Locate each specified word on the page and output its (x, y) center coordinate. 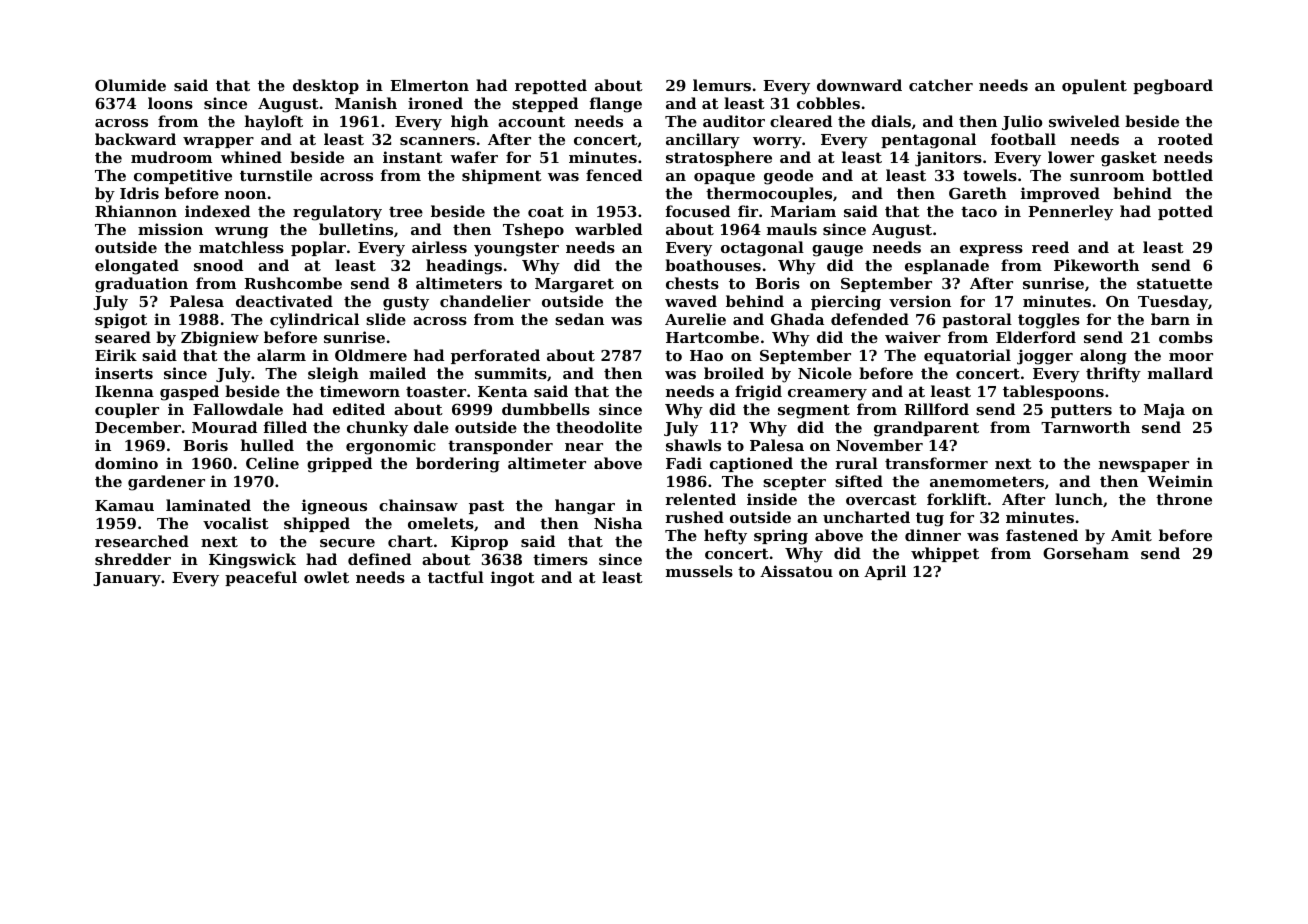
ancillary (703, 141)
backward (135, 139)
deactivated (284, 301)
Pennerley (1070, 213)
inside (772, 499)
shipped (317, 524)
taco (979, 211)
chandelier (485, 301)
